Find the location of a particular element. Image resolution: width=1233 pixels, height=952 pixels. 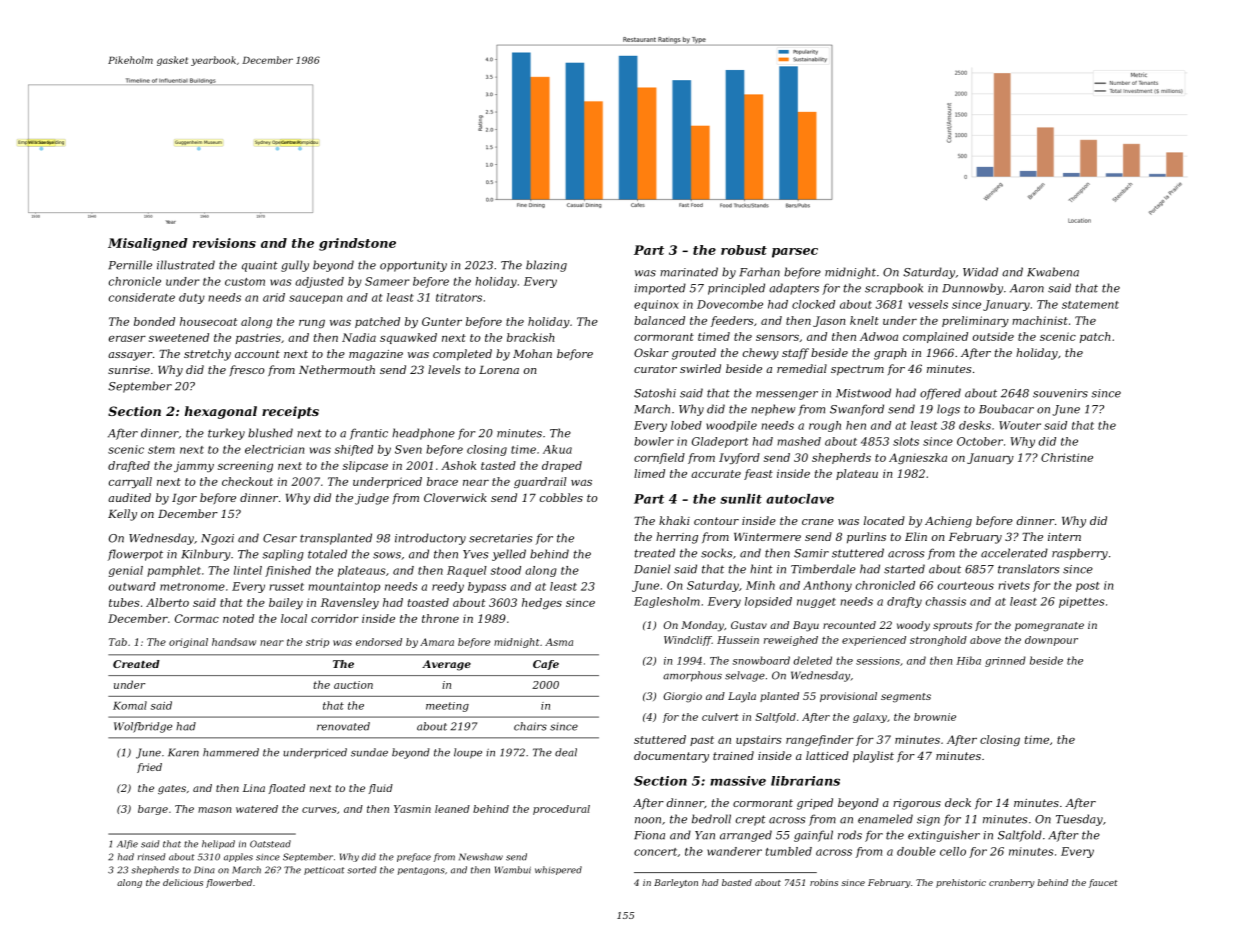

robust is located at coordinates (744, 250).
